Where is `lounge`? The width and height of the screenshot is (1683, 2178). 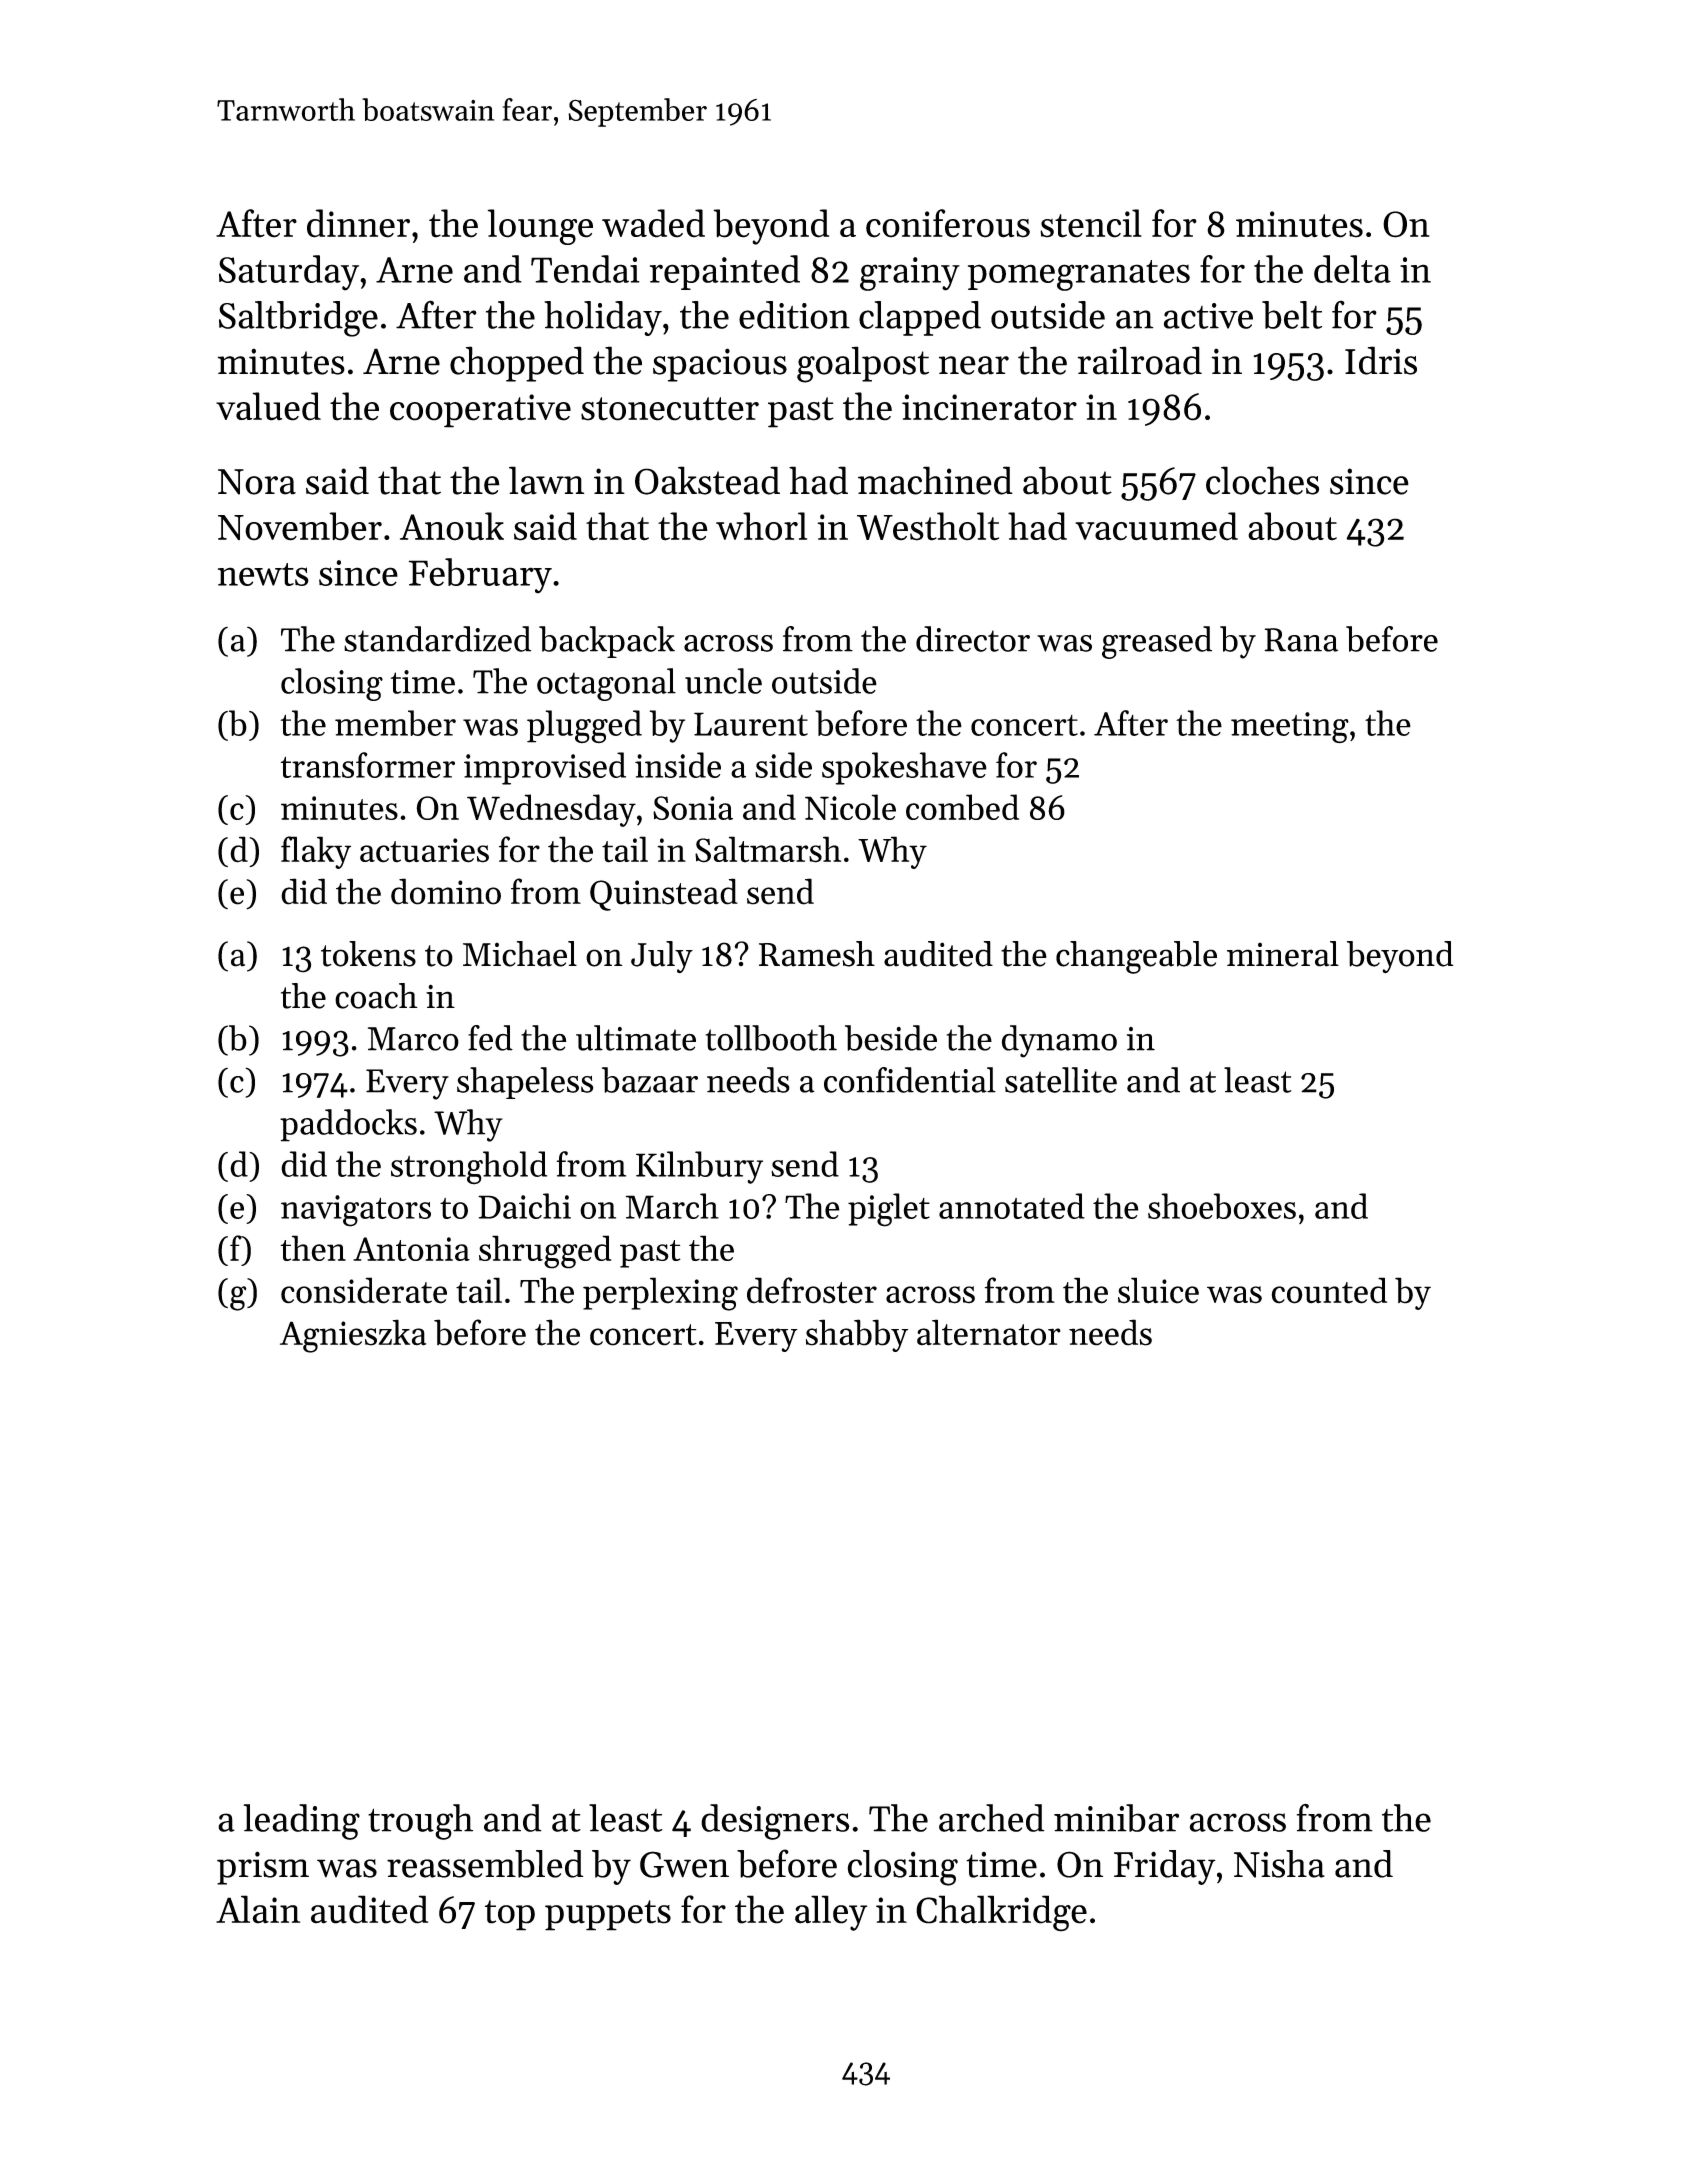
lounge is located at coordinates (540, 227).
